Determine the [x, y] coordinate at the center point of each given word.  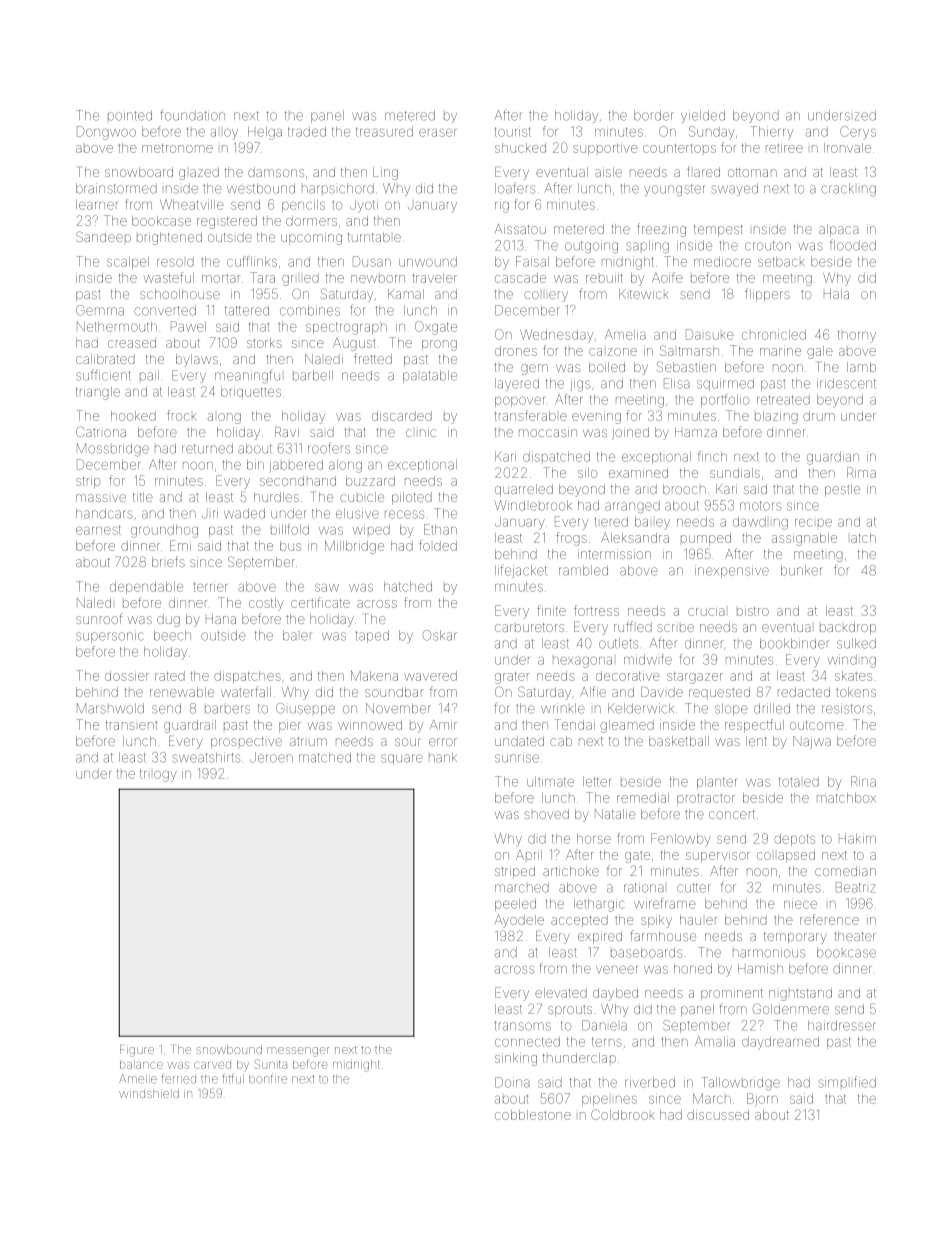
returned [207, 448]
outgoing [591, 247]
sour [408, 742]
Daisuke [710, 334]
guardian [833, 458]
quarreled [524, 490]
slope [731, 709]
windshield [149, 1093]
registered [227, 222]
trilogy [158, 775]
